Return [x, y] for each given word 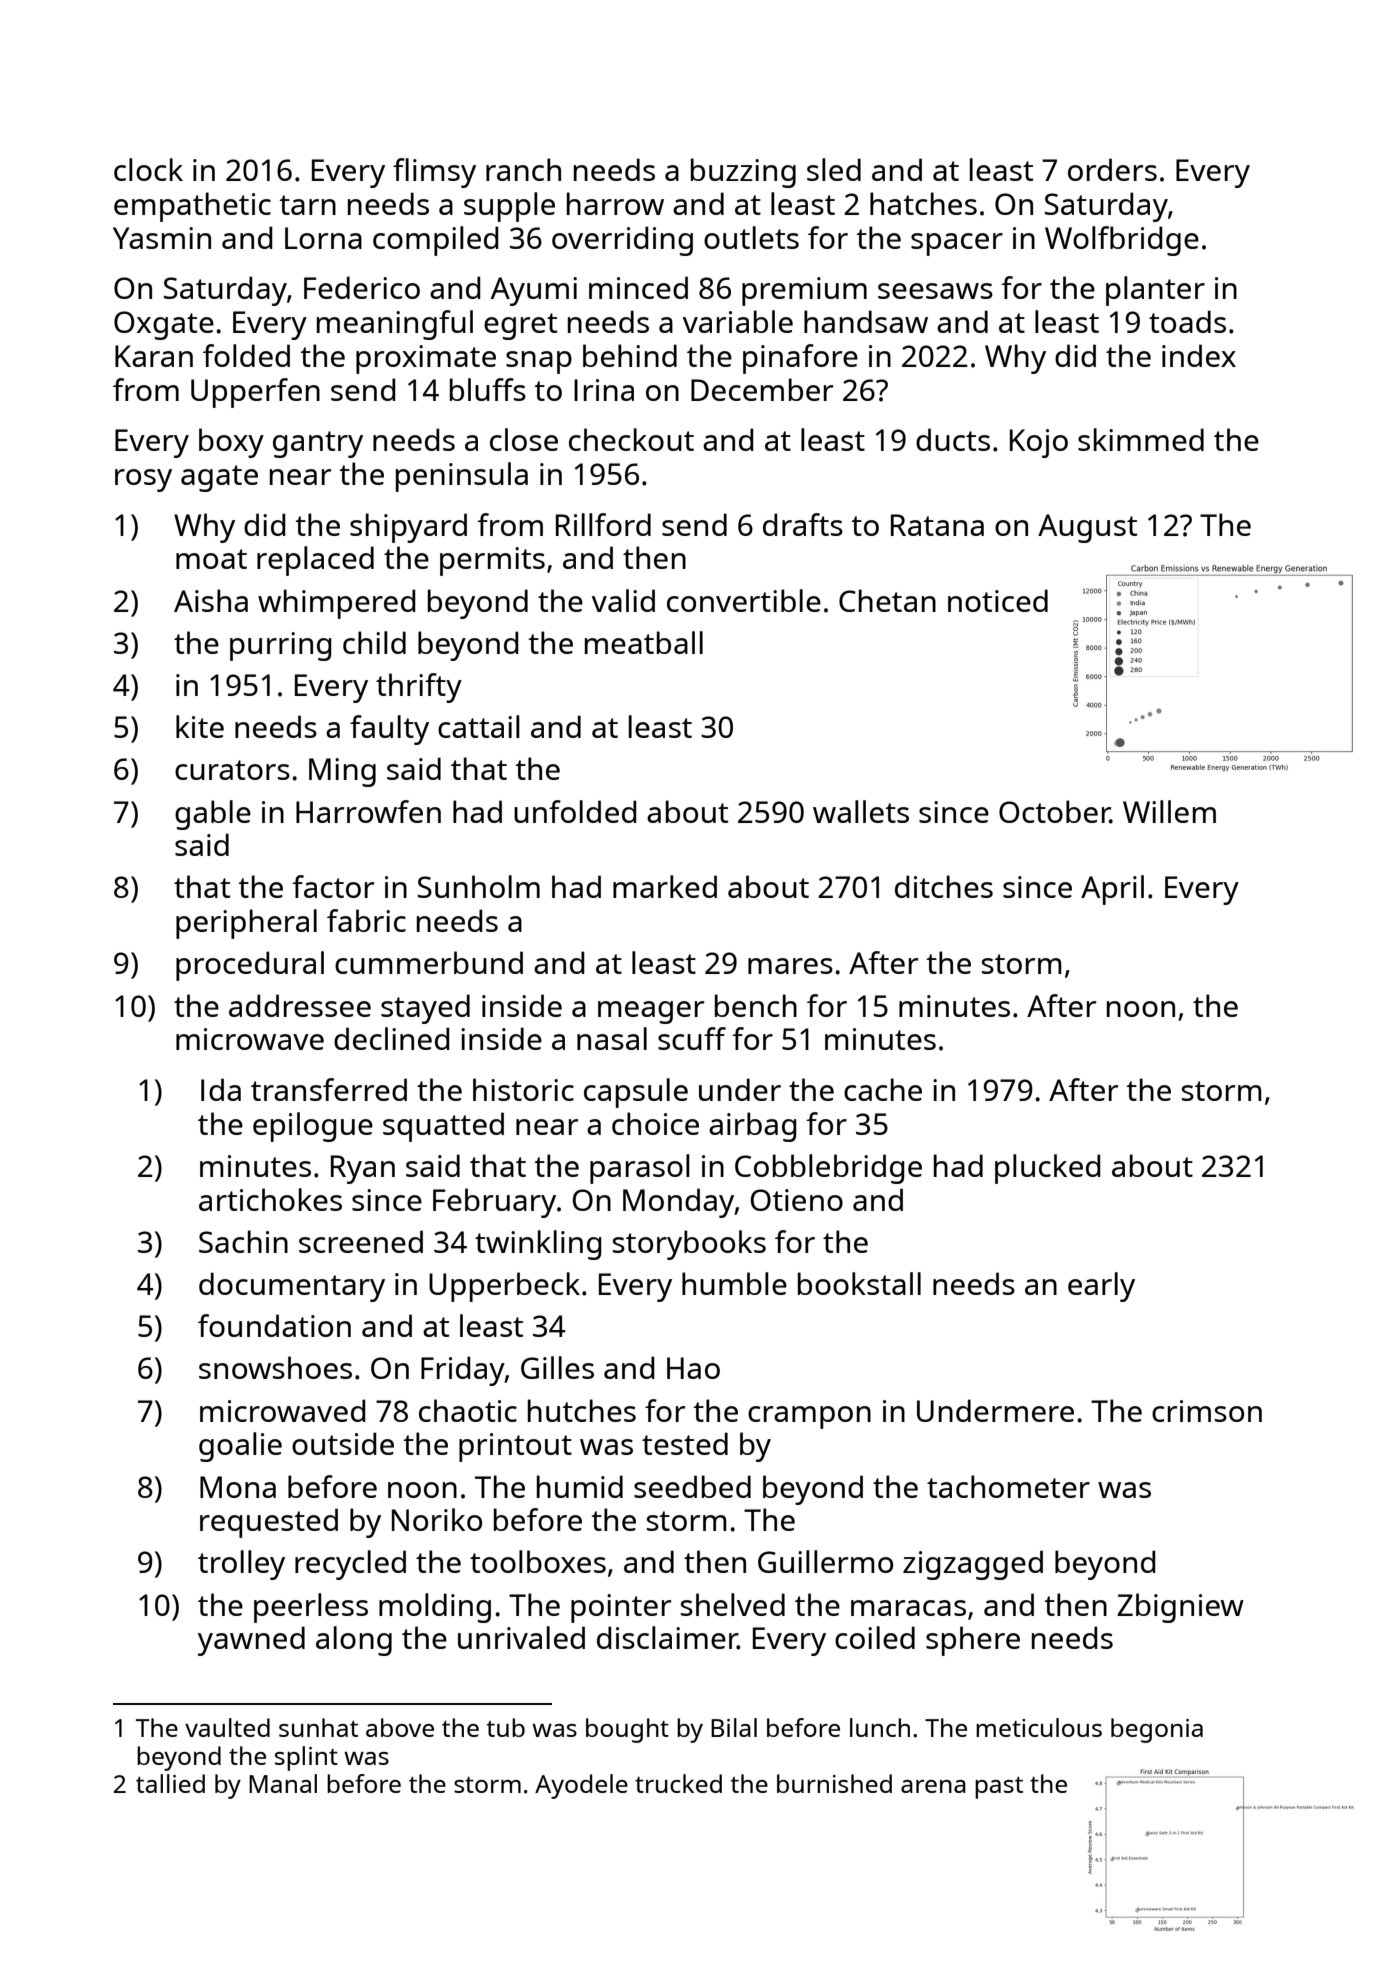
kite [200, 726]
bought [627, 1730]
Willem [1169, 811]
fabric [366, 920]
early [1101, 1287]
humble [734, 1283]
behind [630, 355]
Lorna [323, 238]
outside [343, 1443]
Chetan [887, 600]
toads [1187, 321]
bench [756, 1005]
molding [435, 1608]
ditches [944, 886]
